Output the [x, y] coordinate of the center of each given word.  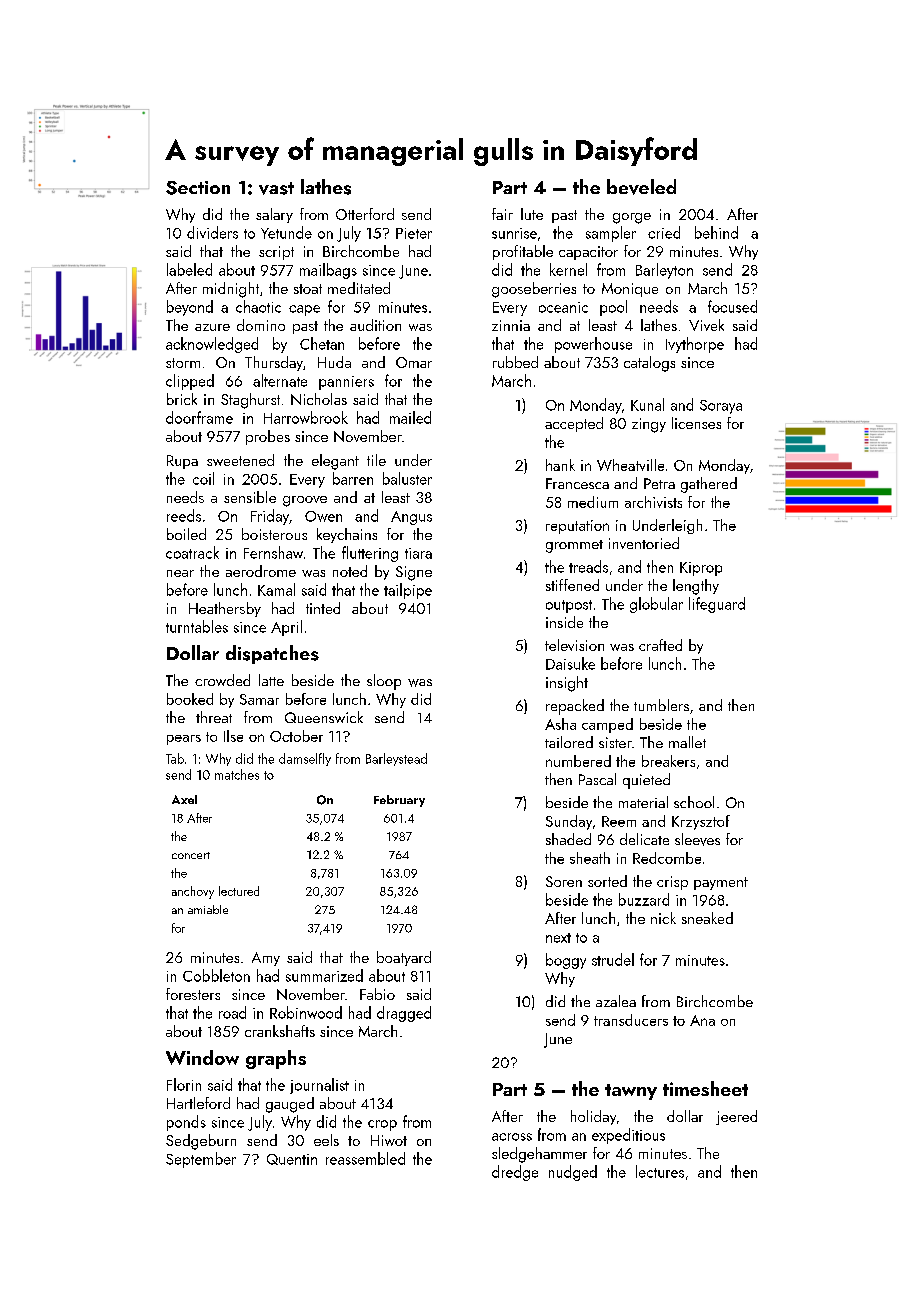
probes [268, 437]
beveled [641, 187]
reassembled [365, 1158]
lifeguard [717, 605]
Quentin [292, 1159]
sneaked [707, 918]
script [276, 253]
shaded [568, 839]
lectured [239, 891]
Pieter [414, 233]
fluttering [370, 554]
